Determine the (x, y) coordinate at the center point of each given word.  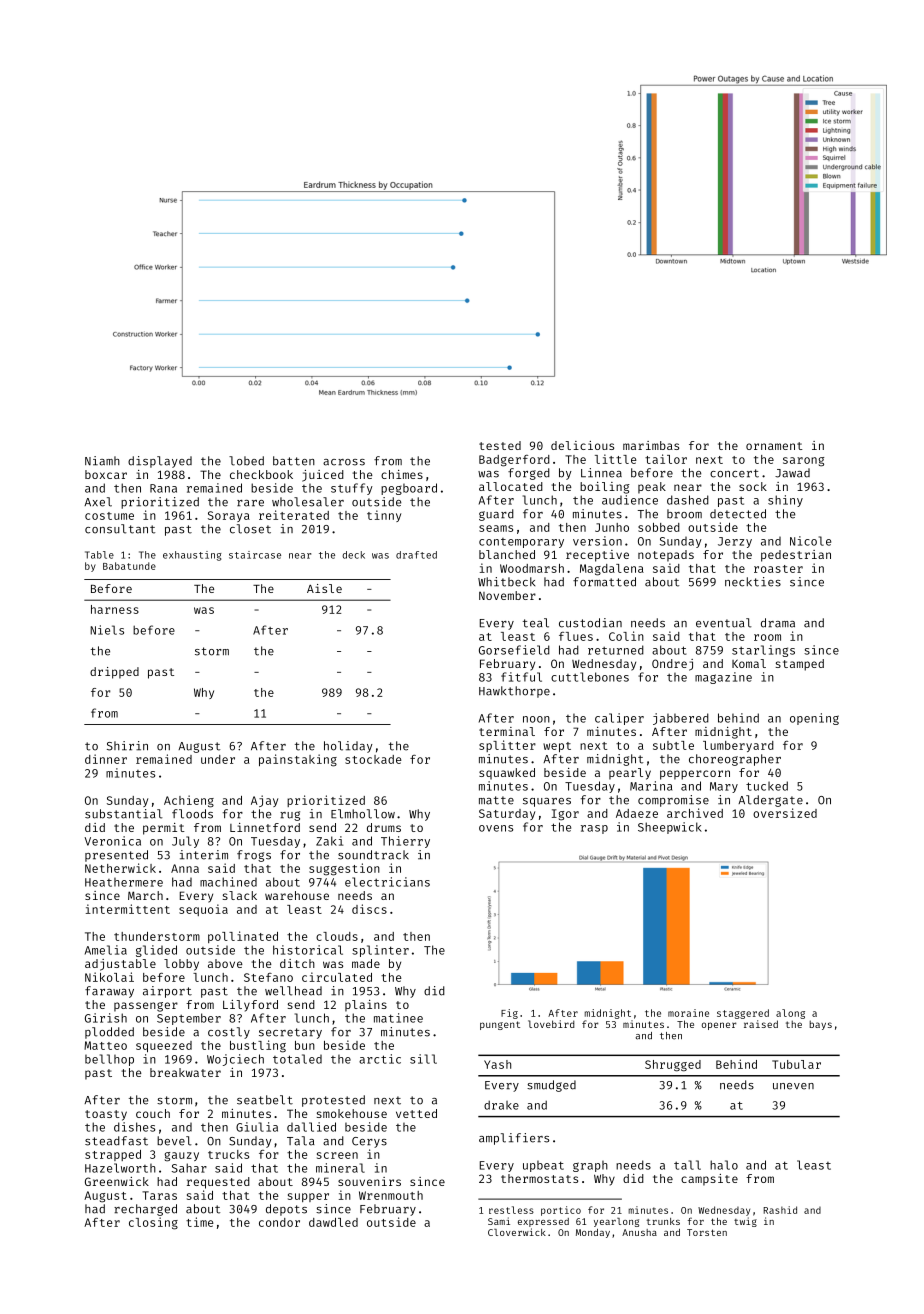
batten (294, 461)
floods (192, 814)
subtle (673, 745)
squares (547, 802)
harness (115, 609)
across (344, 462)
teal (536, 623)
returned (616, 650)
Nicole (810, 541)
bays (820, 1025)
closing (153, 1223)
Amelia (106, 950)
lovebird (551, 1024)
